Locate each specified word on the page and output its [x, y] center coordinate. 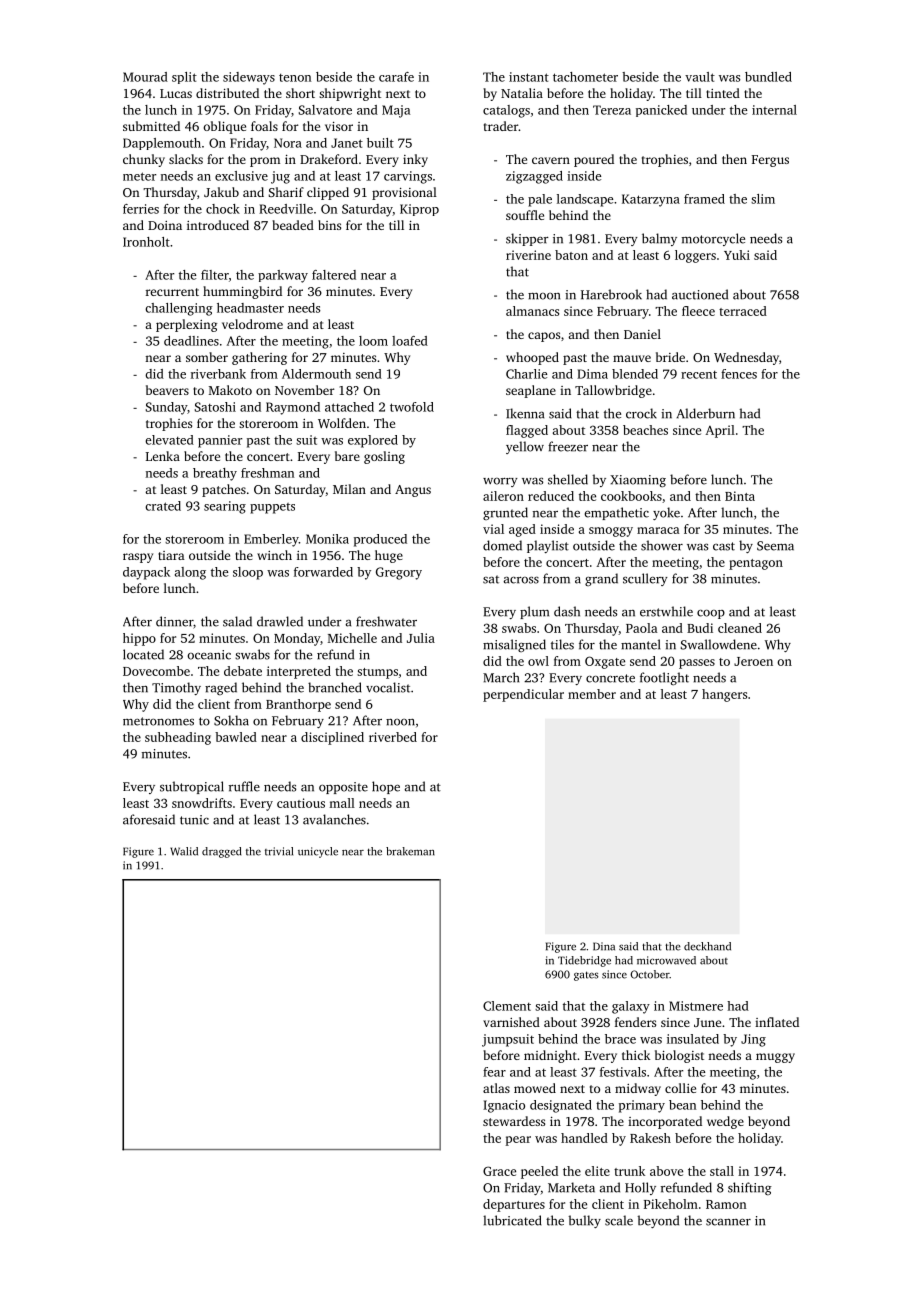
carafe [396, 77]
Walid [184, 851]
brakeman [410, 851]
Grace [499, 1171]
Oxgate [605, 662]
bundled [768, 77]
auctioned [700, 294]
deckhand [707, 946]
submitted [151, 126]
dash [567, 611]
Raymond [293, 408]
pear [518, 1141]
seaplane [531, 391]
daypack [146, 573]
